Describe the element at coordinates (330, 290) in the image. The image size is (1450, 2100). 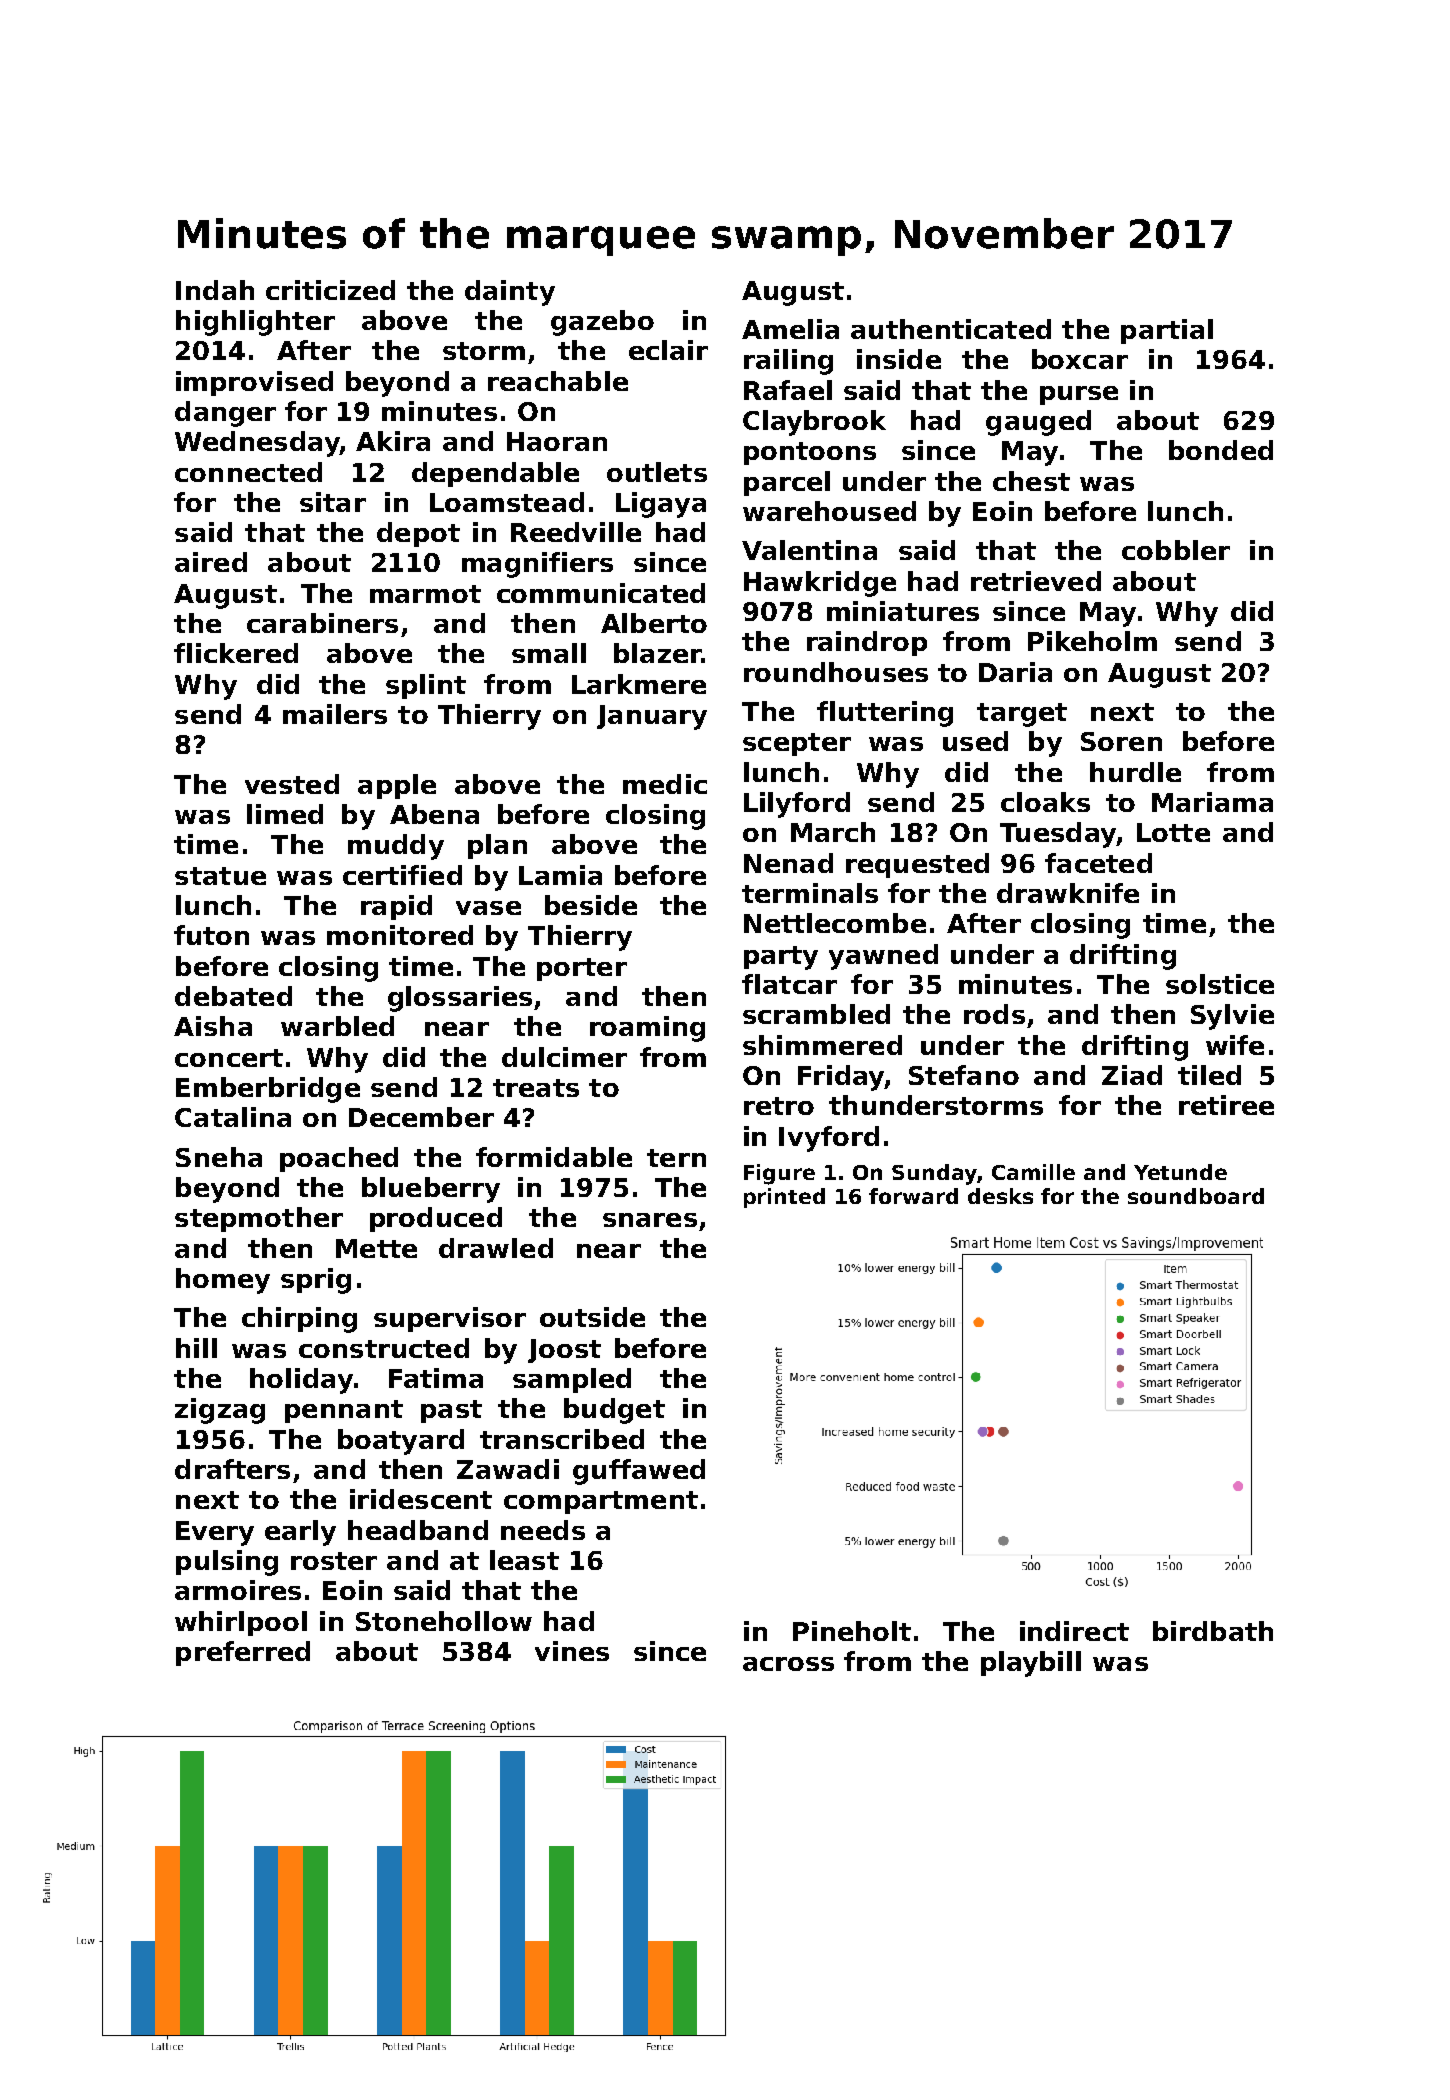
I see `criticized` at that location.
